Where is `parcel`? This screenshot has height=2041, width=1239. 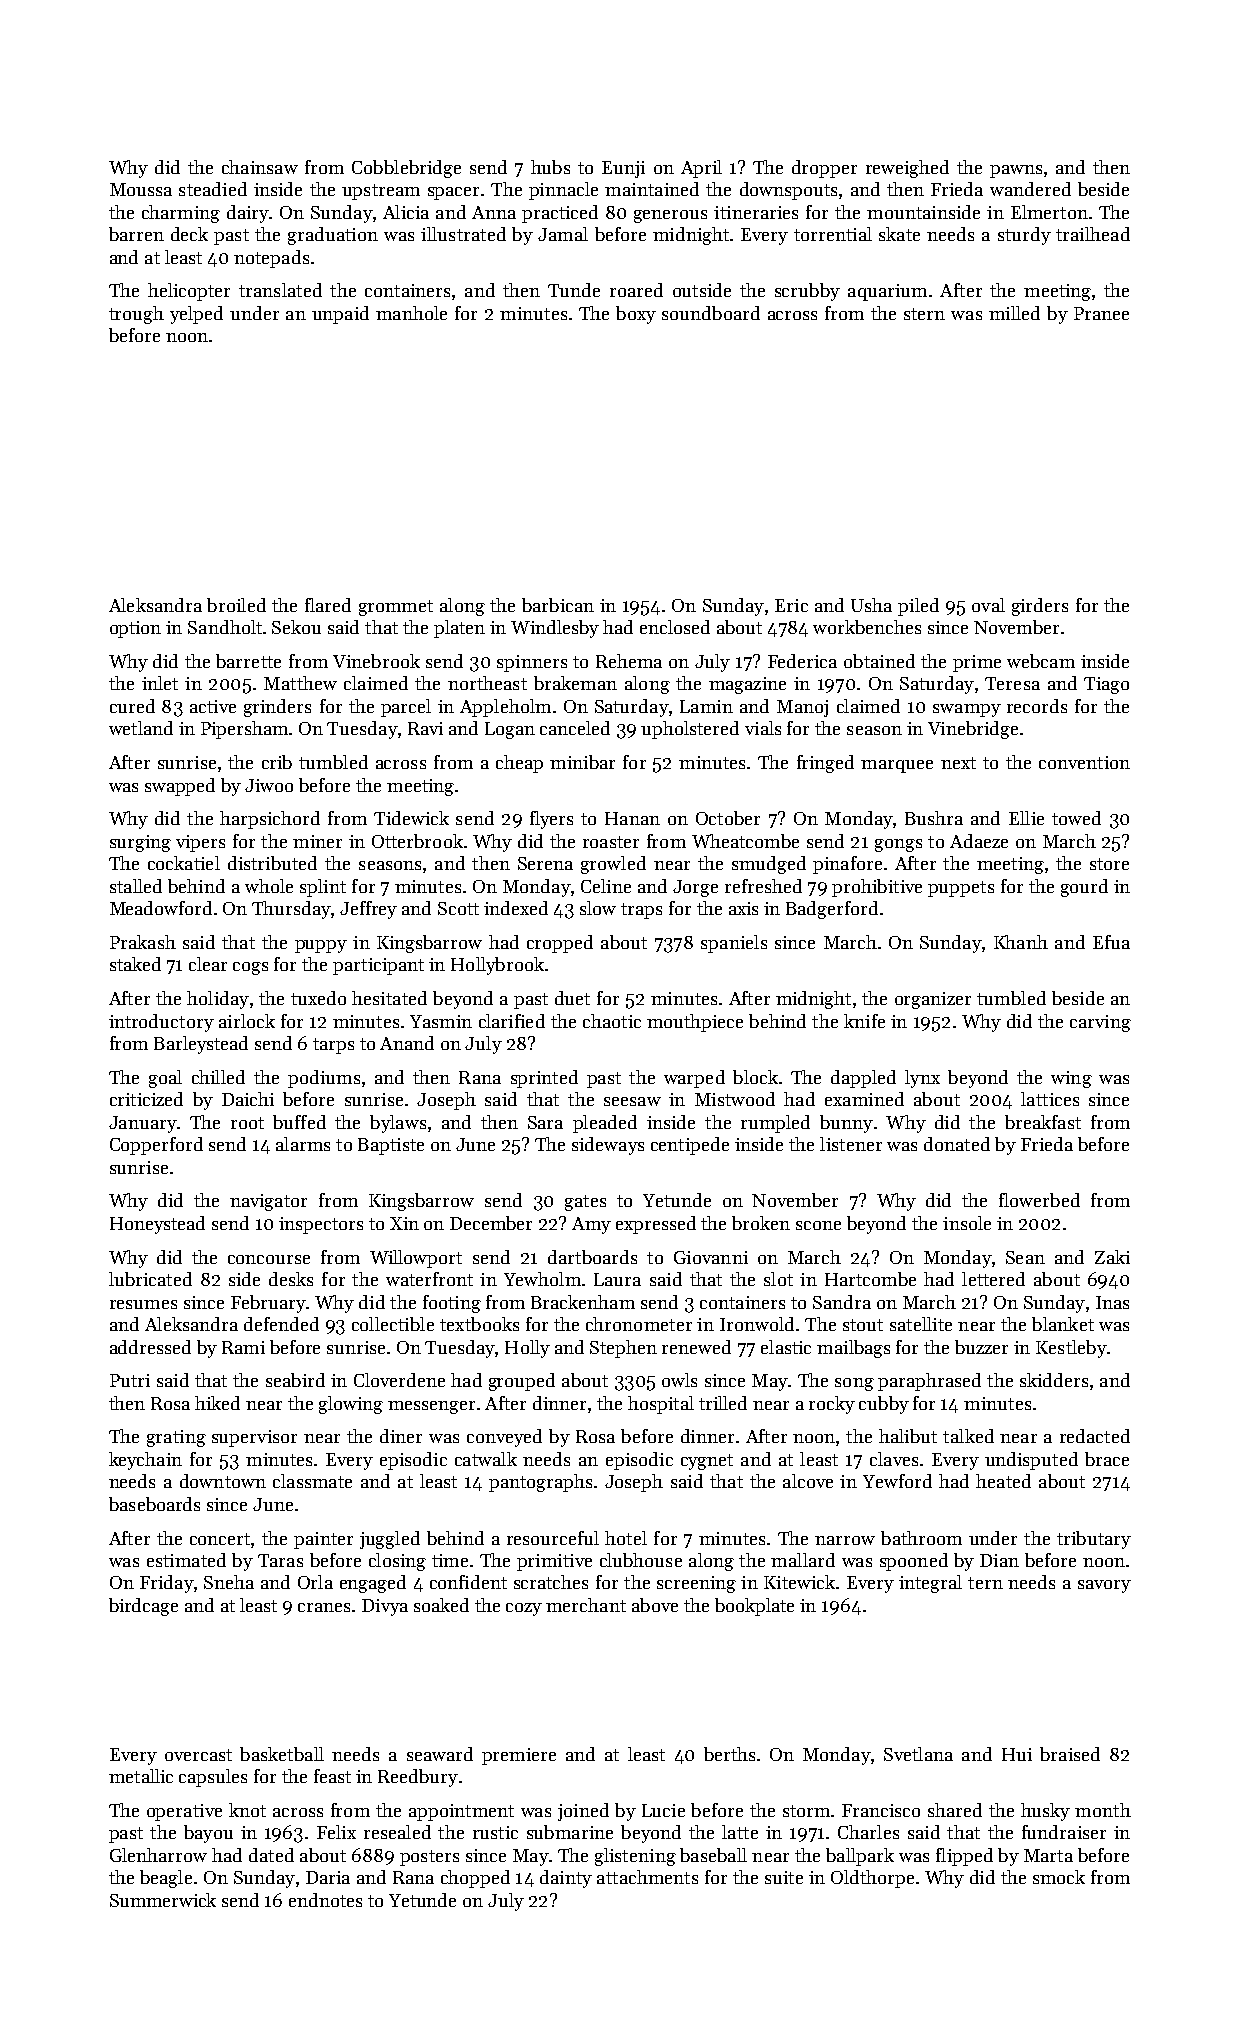 parcel is located at coordinates (406, 708).
